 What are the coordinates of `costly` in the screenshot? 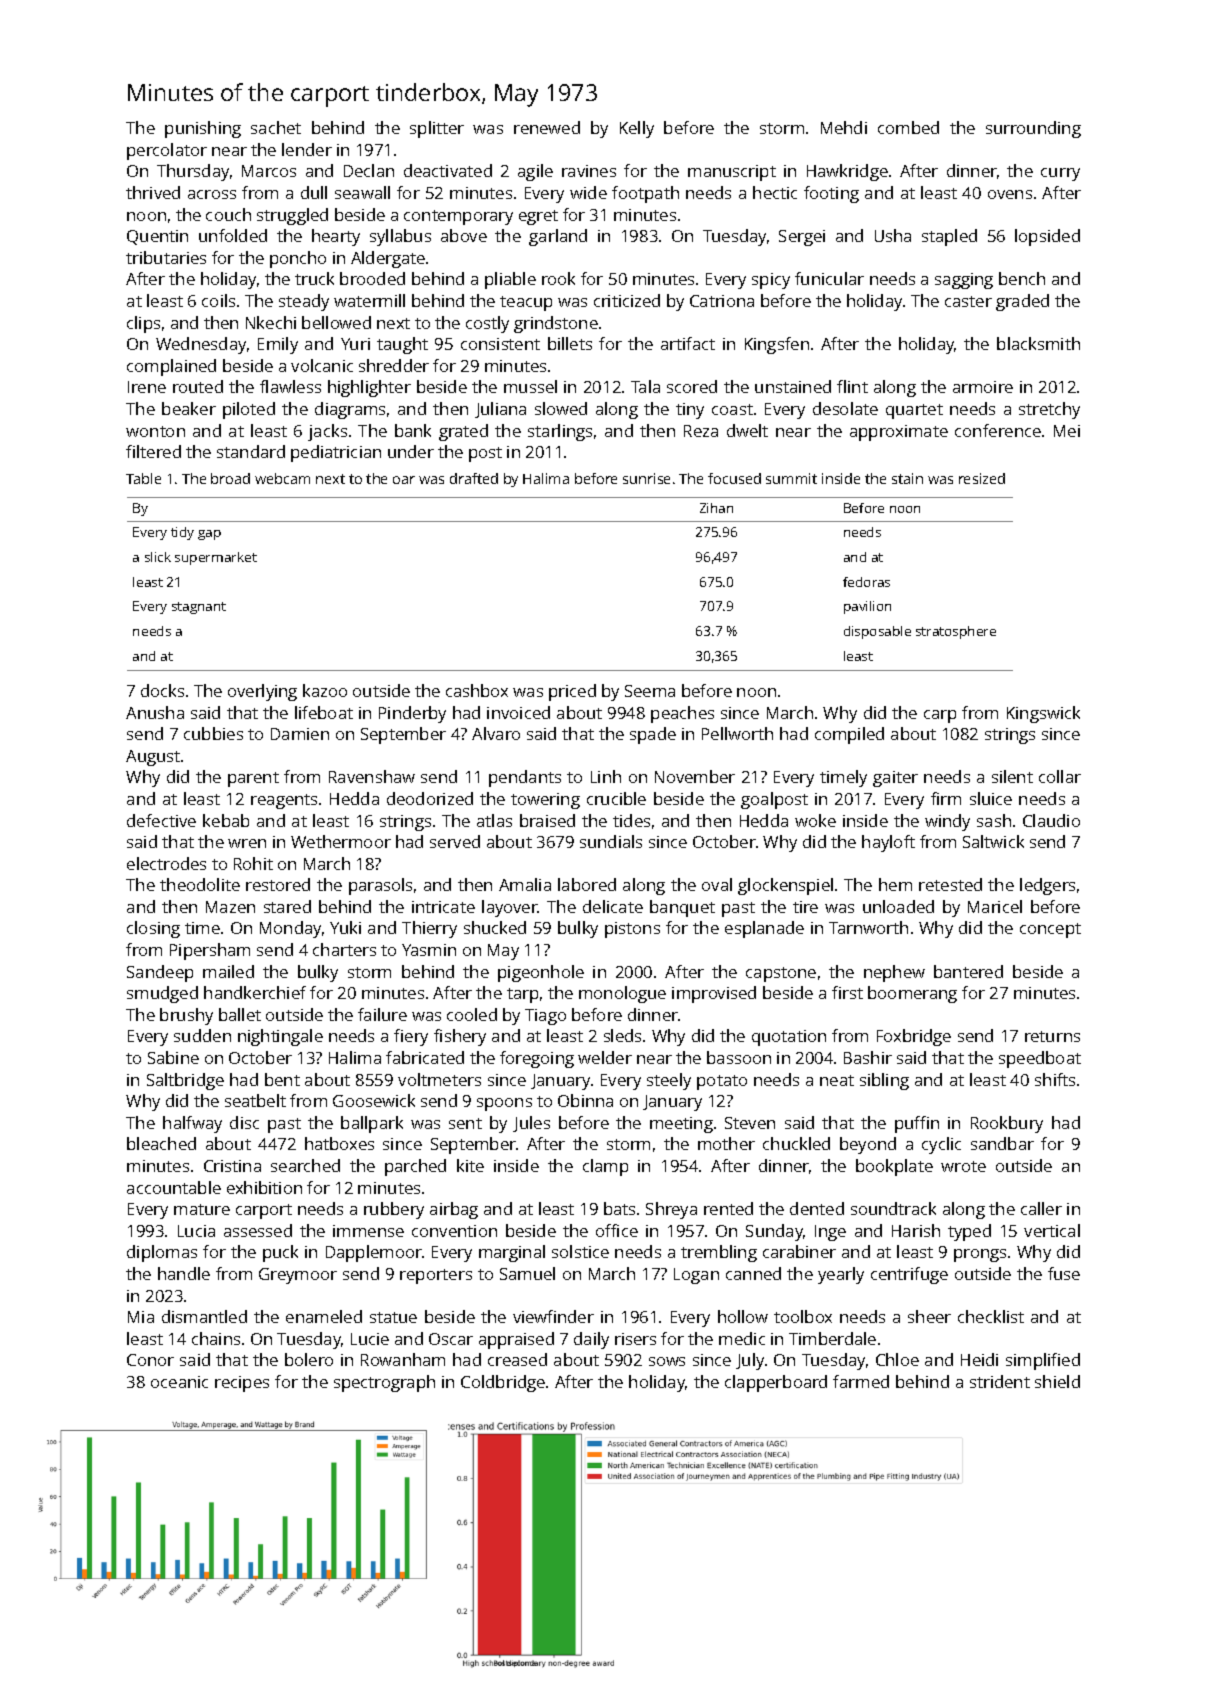 It's located at (487, 324).
